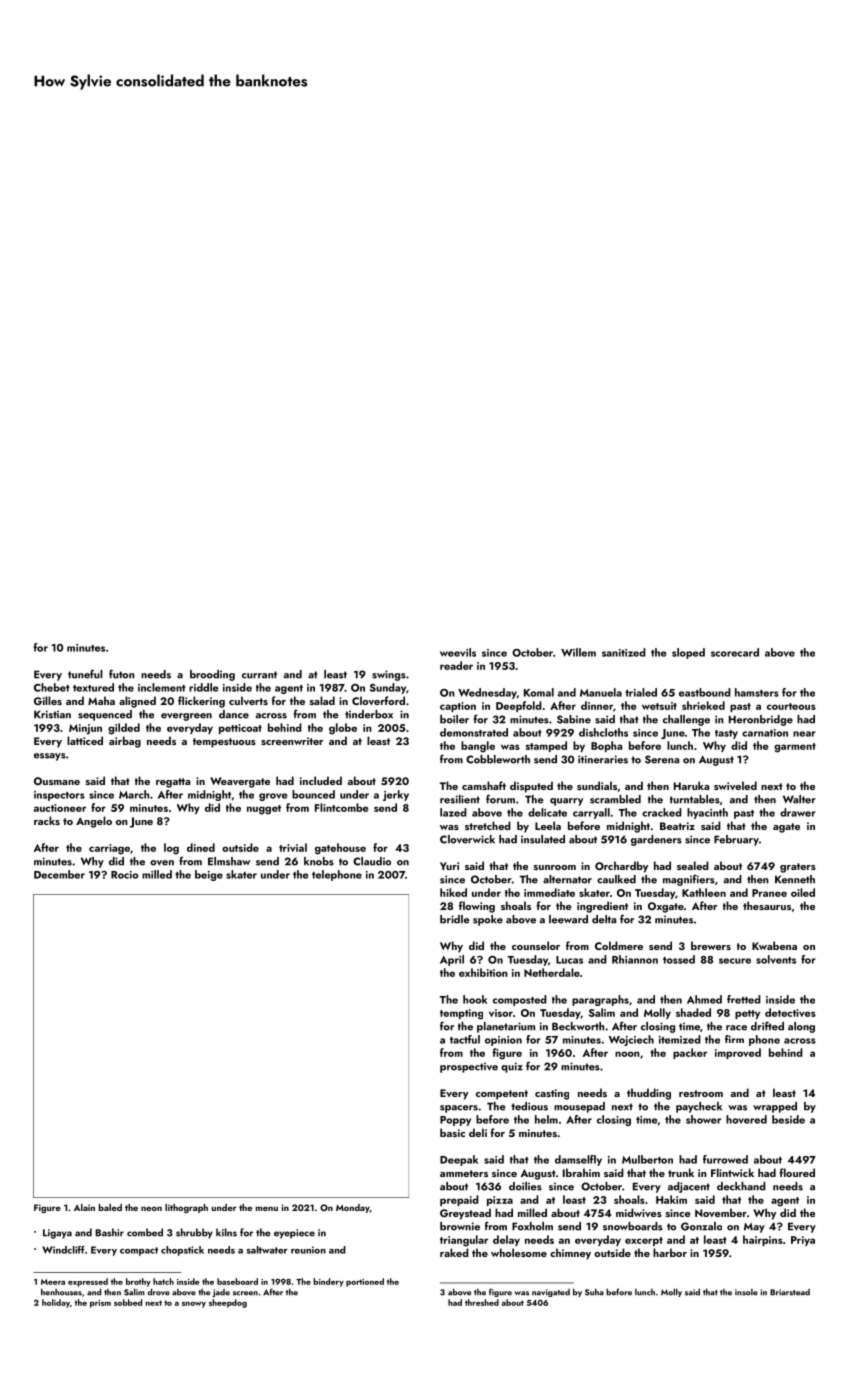 The width and height of the screenshot is (849, 1400). Describe the element at coordinates (458, 652) in the screenshot. I see `weevils` at that location.
